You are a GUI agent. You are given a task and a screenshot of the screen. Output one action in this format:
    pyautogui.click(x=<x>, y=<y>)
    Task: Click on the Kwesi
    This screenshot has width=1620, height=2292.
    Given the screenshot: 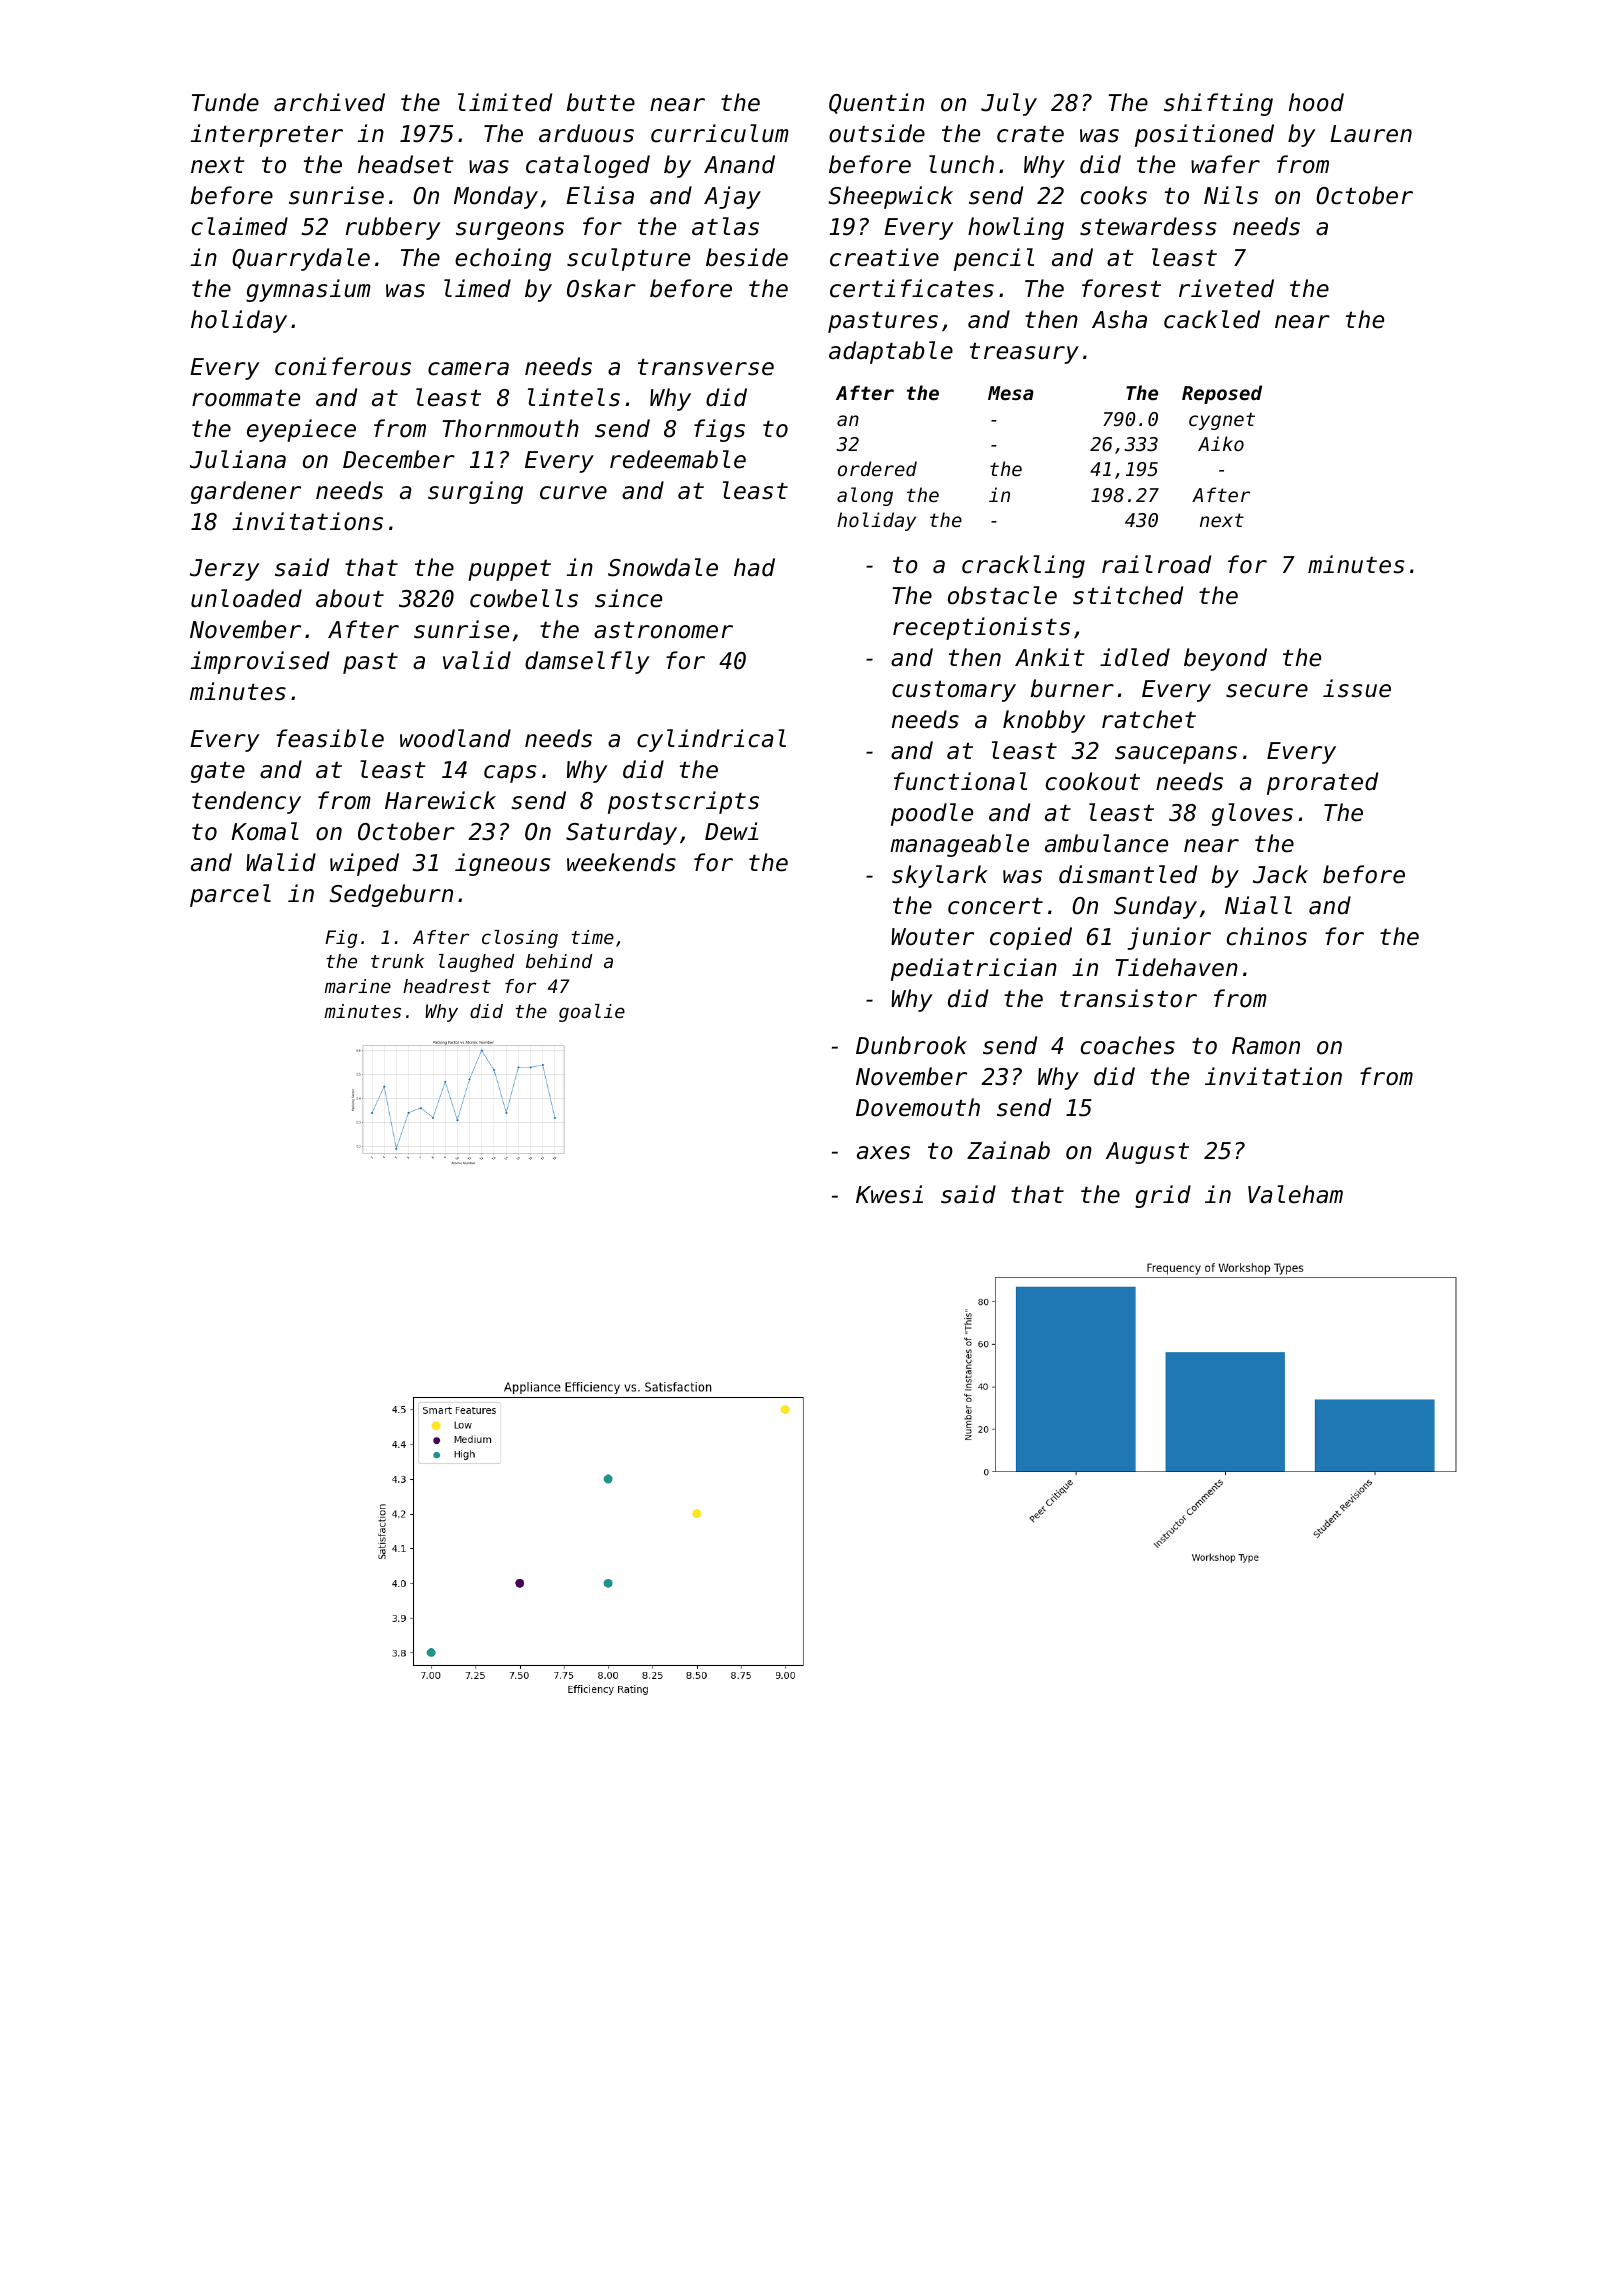 What is the action you would take?
    pyautogui.click(x=889, y=1194)
